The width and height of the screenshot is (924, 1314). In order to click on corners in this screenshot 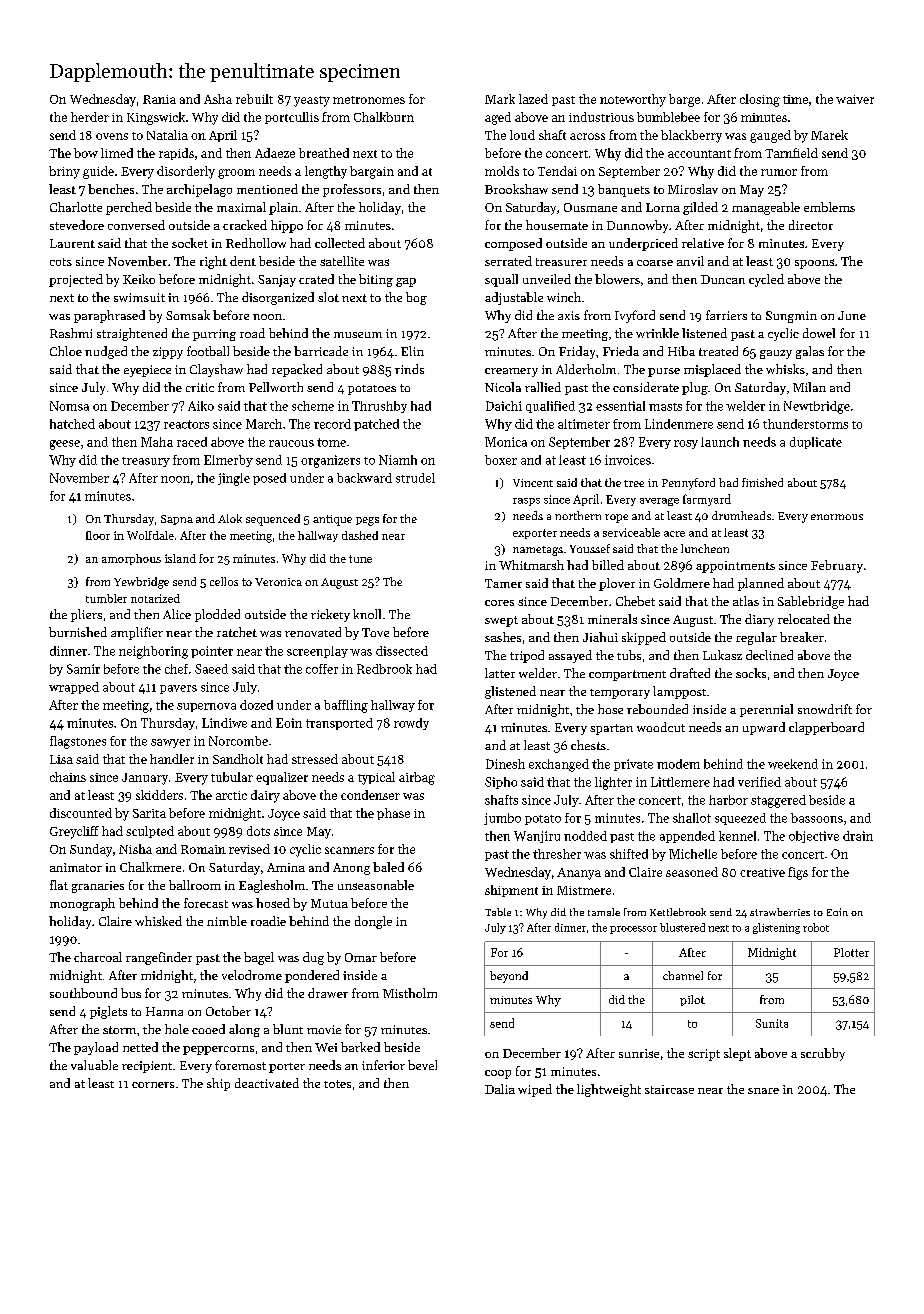, I will do `click(153, 1085)`.
